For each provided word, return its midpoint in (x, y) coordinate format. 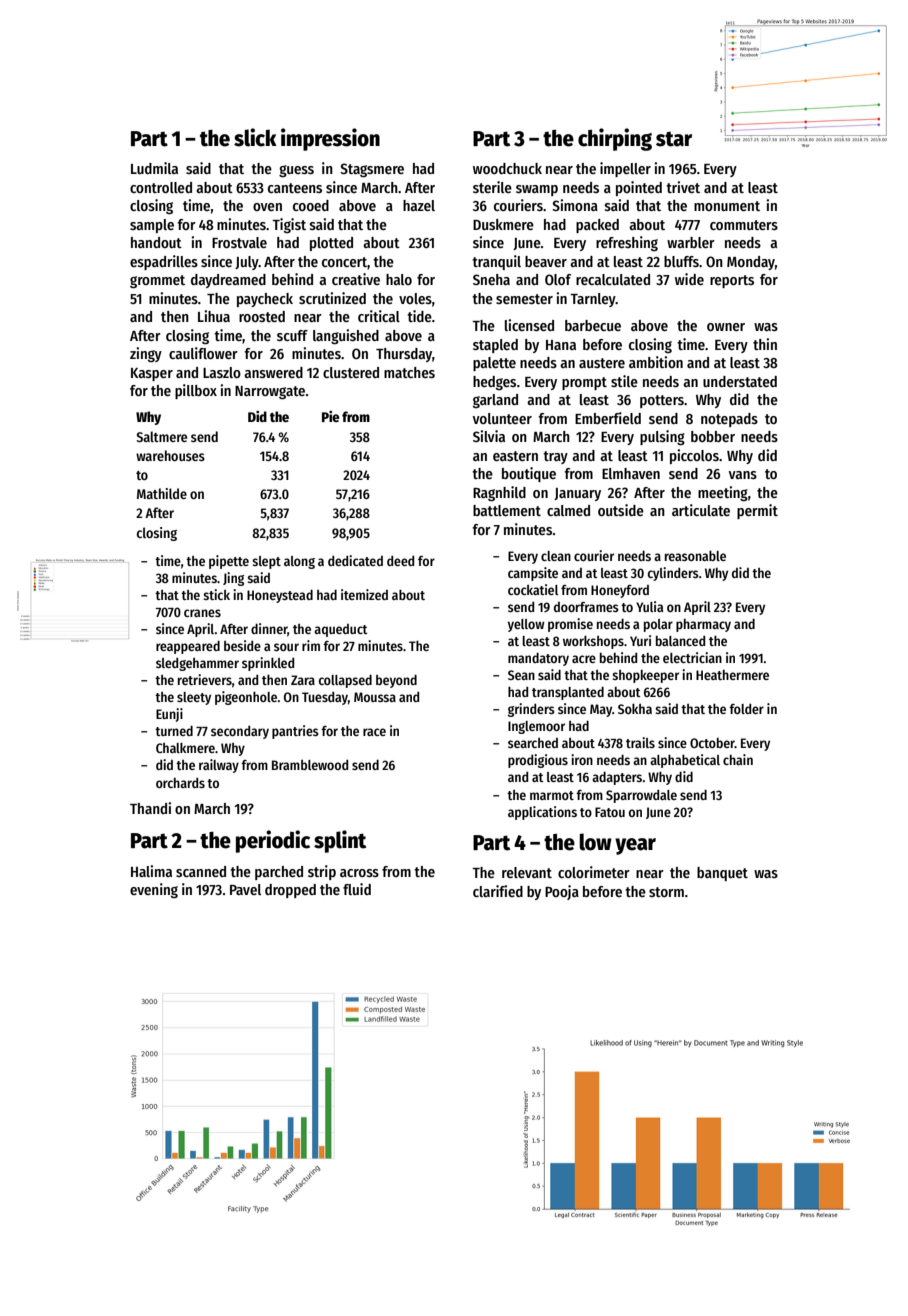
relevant (527, 872)
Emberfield (608, 418)
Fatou (610, 812)
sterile (492, 187)
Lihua (214, 316)
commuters (744, 225)
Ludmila (154, 168)
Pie (331, 416)
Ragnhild (499, 493)
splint (340, 841)
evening (154, 890)
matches (409, 372)
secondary (240, 732)
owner (726, 327)
